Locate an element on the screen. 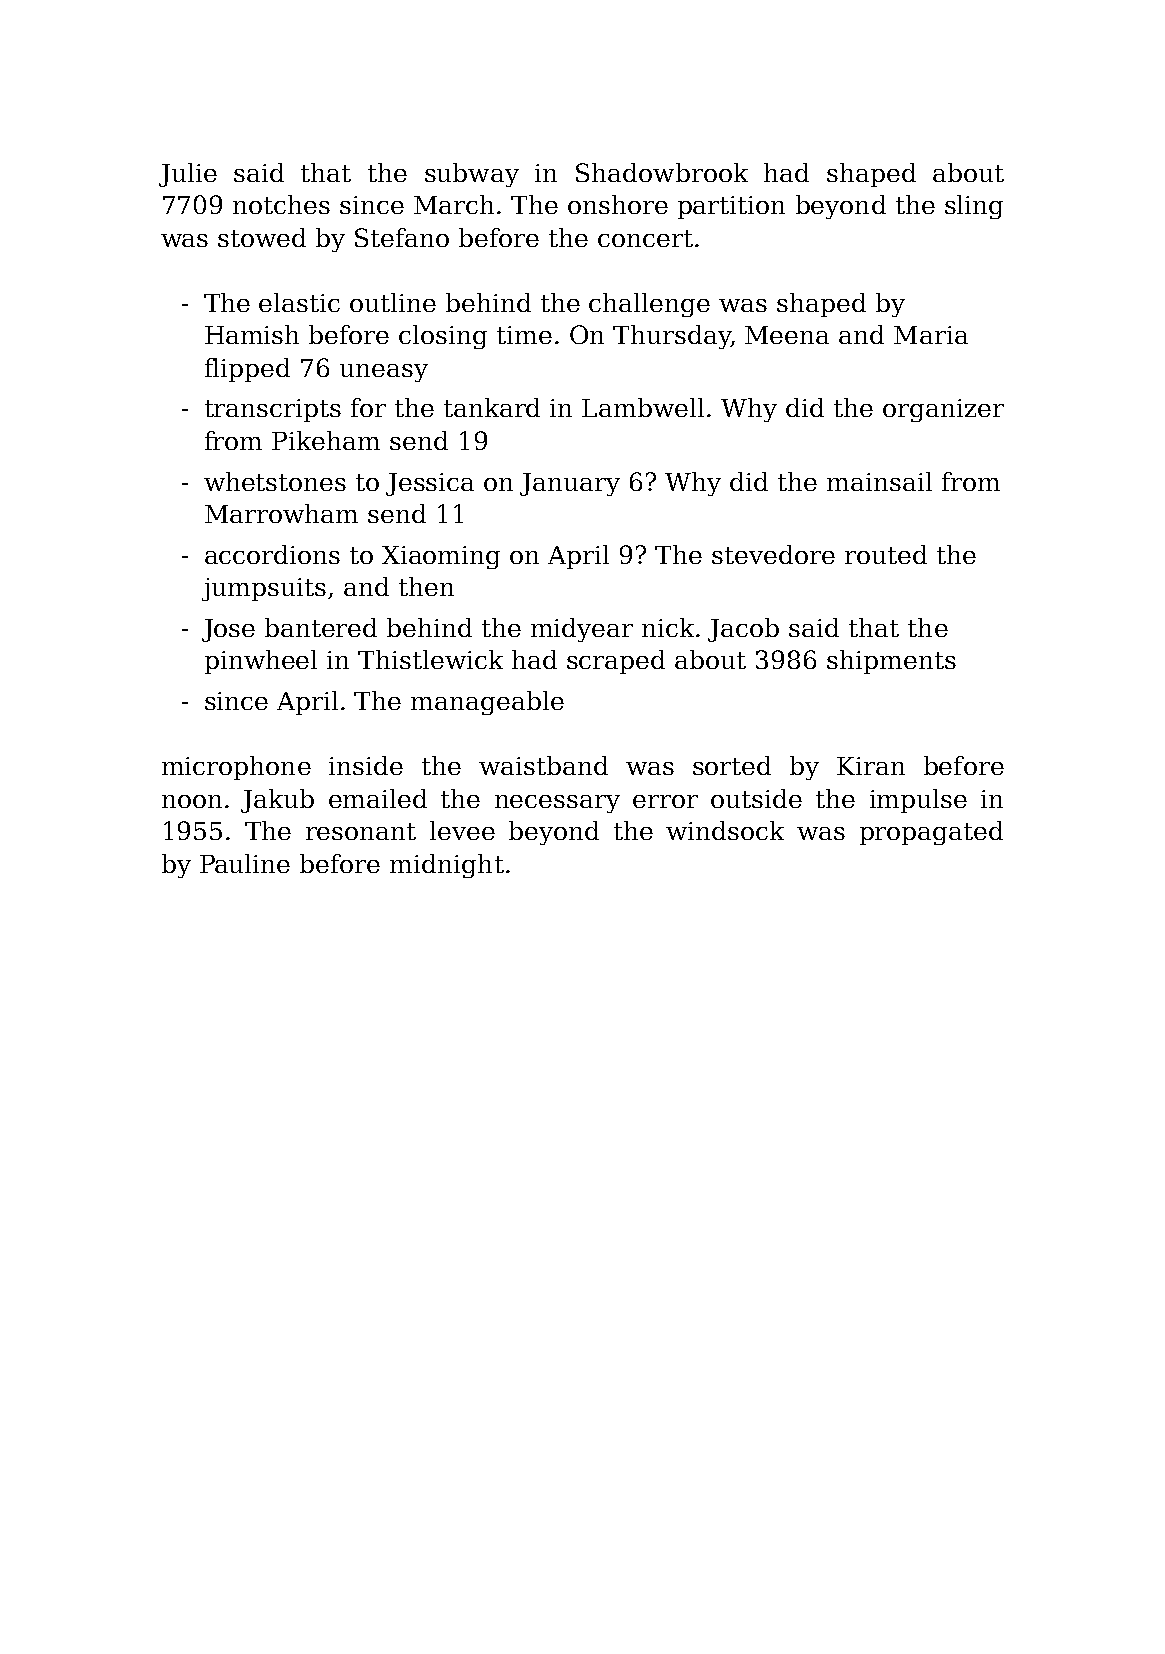  stowed is located at coordinates (262, 237).
